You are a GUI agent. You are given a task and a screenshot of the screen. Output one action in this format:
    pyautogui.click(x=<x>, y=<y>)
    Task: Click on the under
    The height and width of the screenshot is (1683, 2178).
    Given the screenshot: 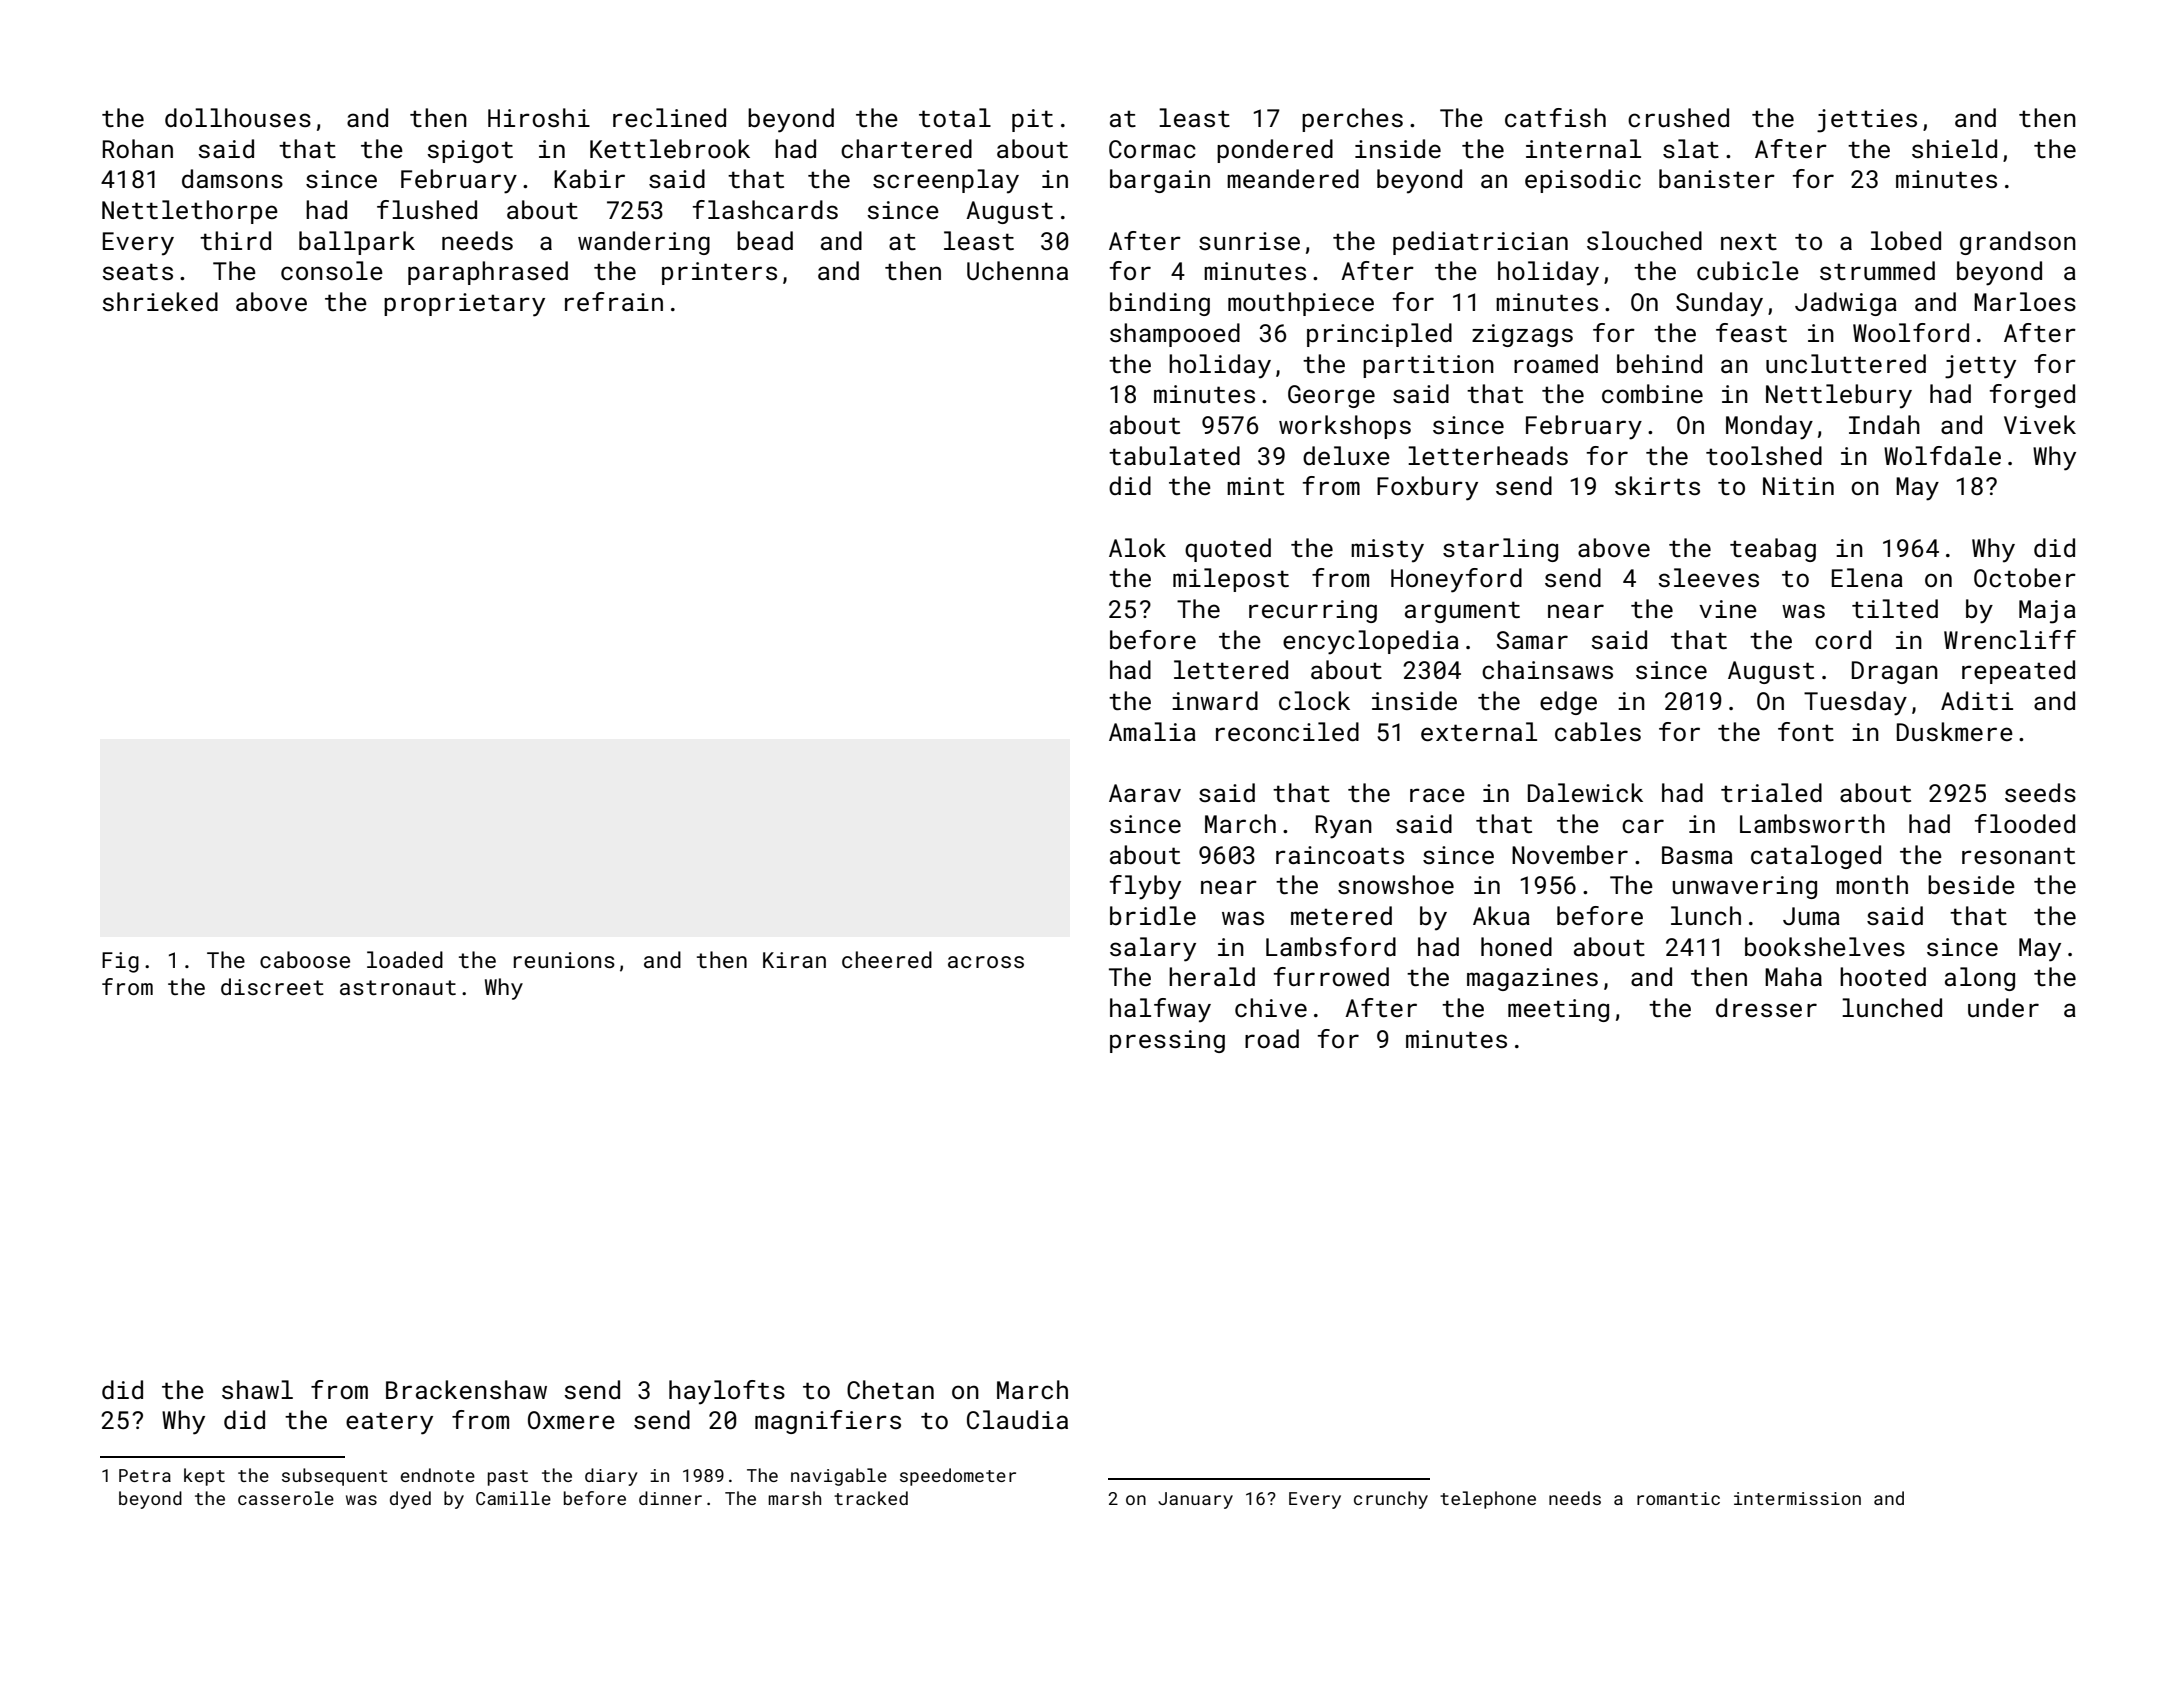 What is the action you would take?
    pyautogui.click(x=2003, y=1007)
